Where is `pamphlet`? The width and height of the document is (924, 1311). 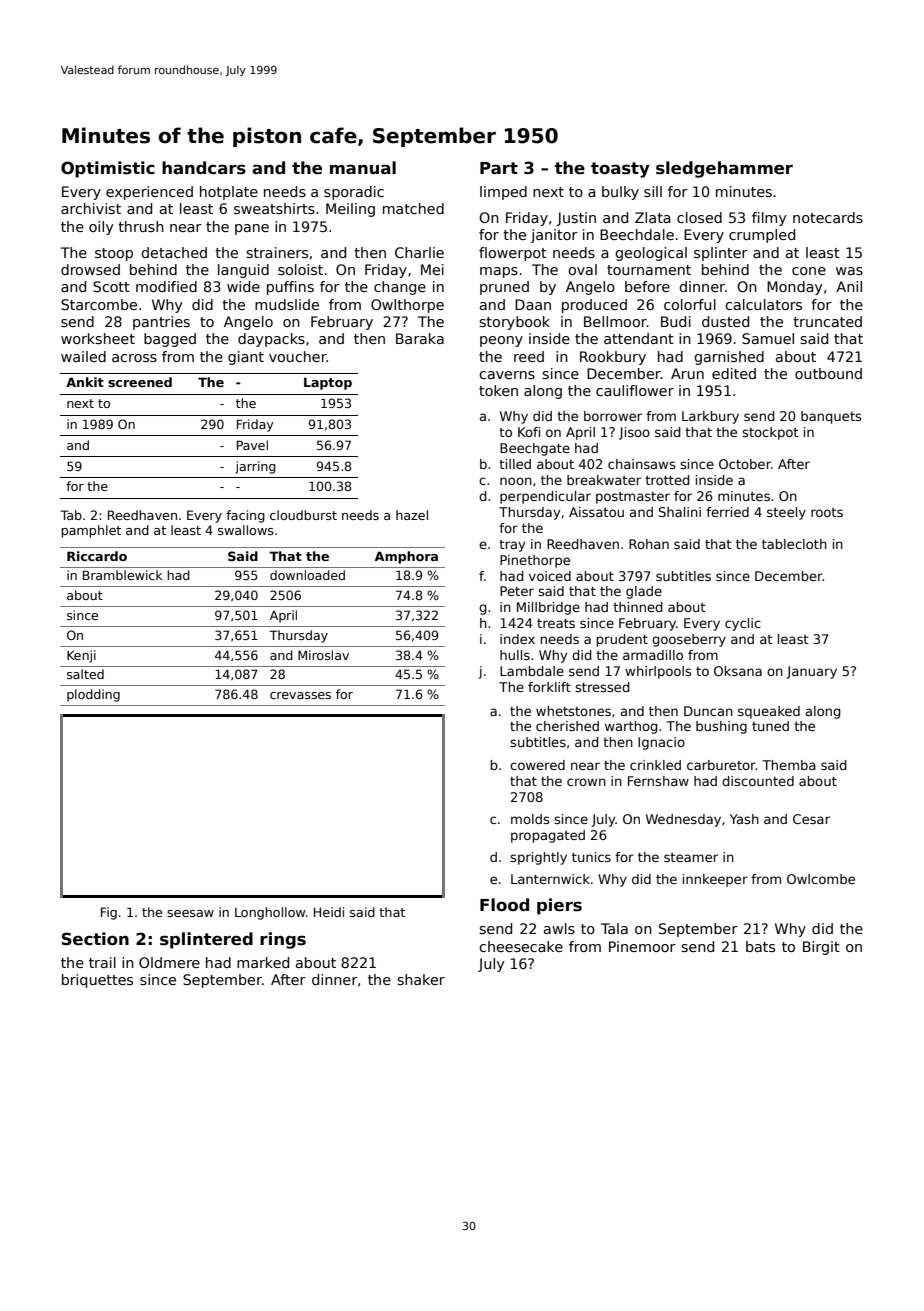
pamphlet is located at coordinates (91, 531).
